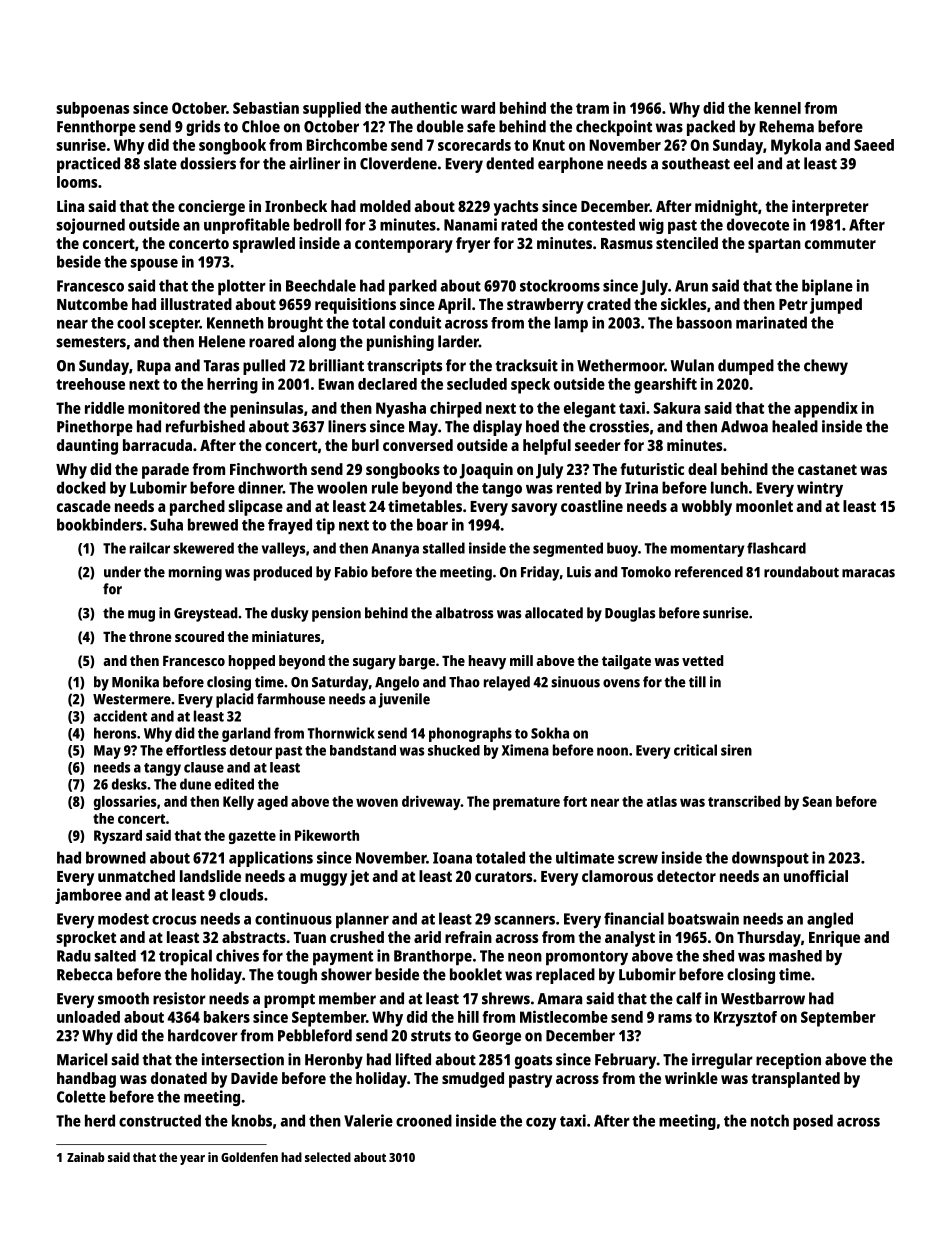 This document has height=1233, width=952. Describe the element at coordinates (834, 939) in the document. I see `Enrique` at that location.
